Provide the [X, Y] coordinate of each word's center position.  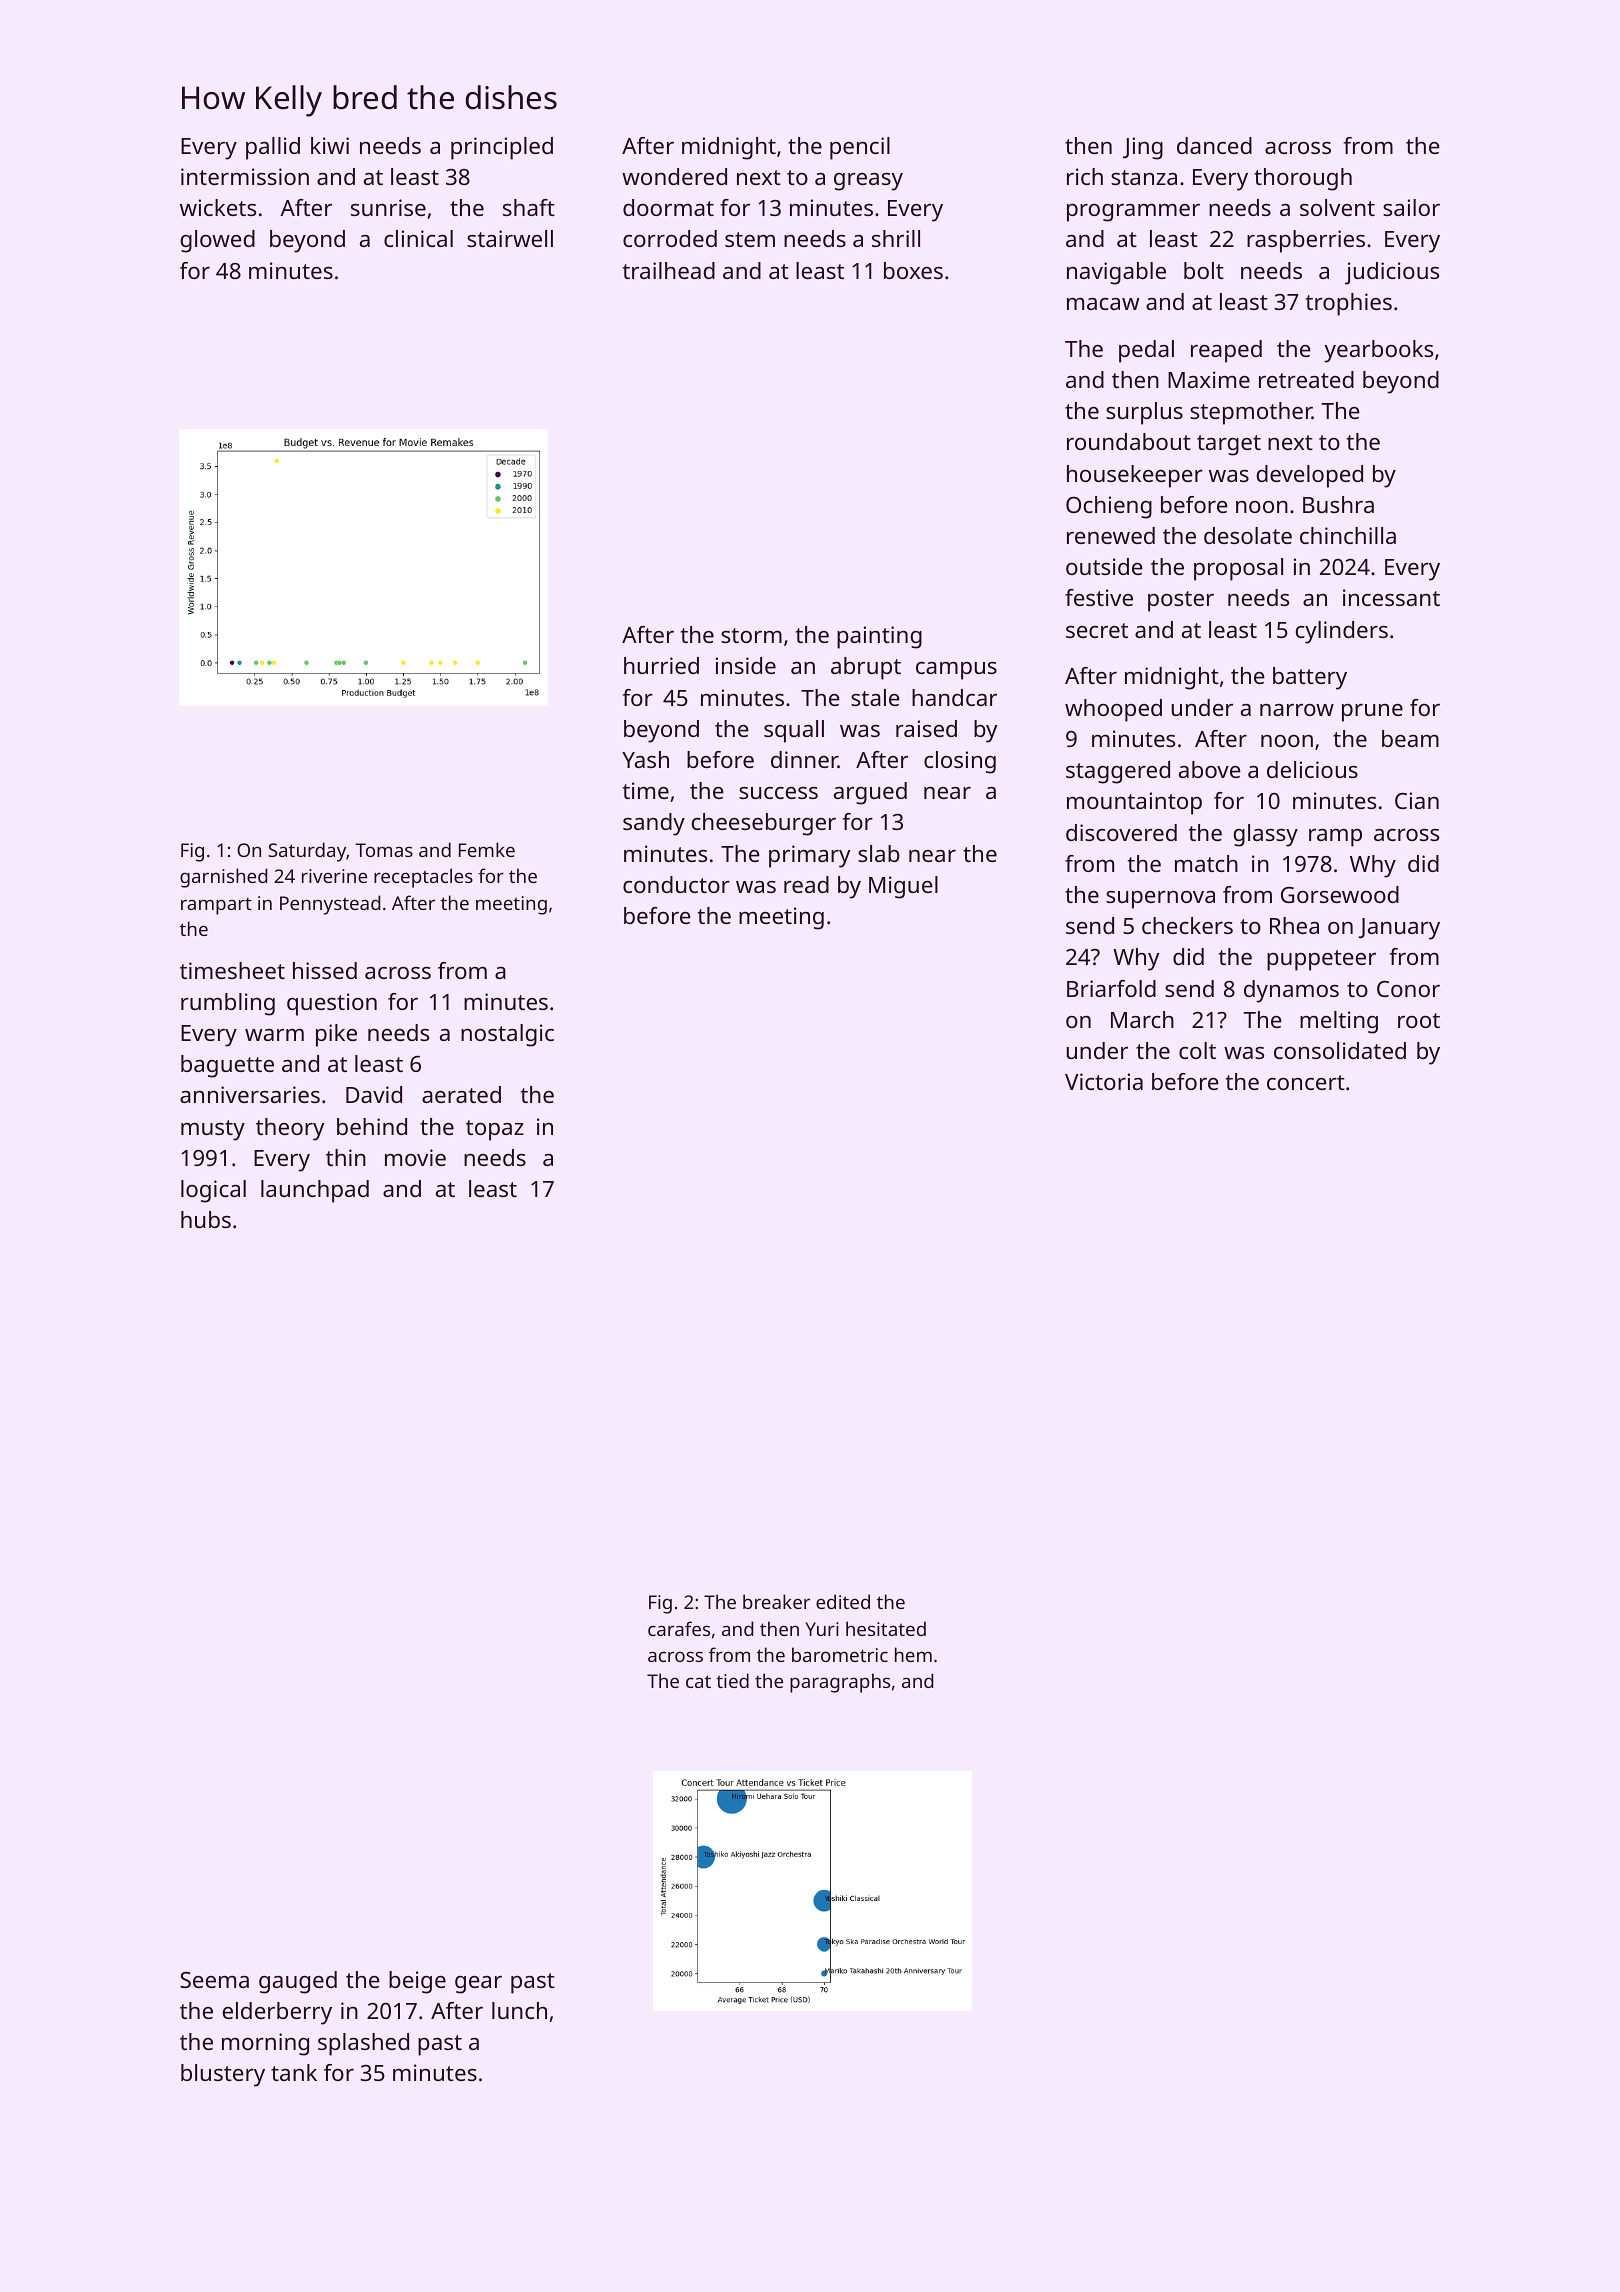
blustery [223, 2075]
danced [1214, 145]
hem [913, 1654]
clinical [418, 238]
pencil [860, 148]
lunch [519, 2010]
